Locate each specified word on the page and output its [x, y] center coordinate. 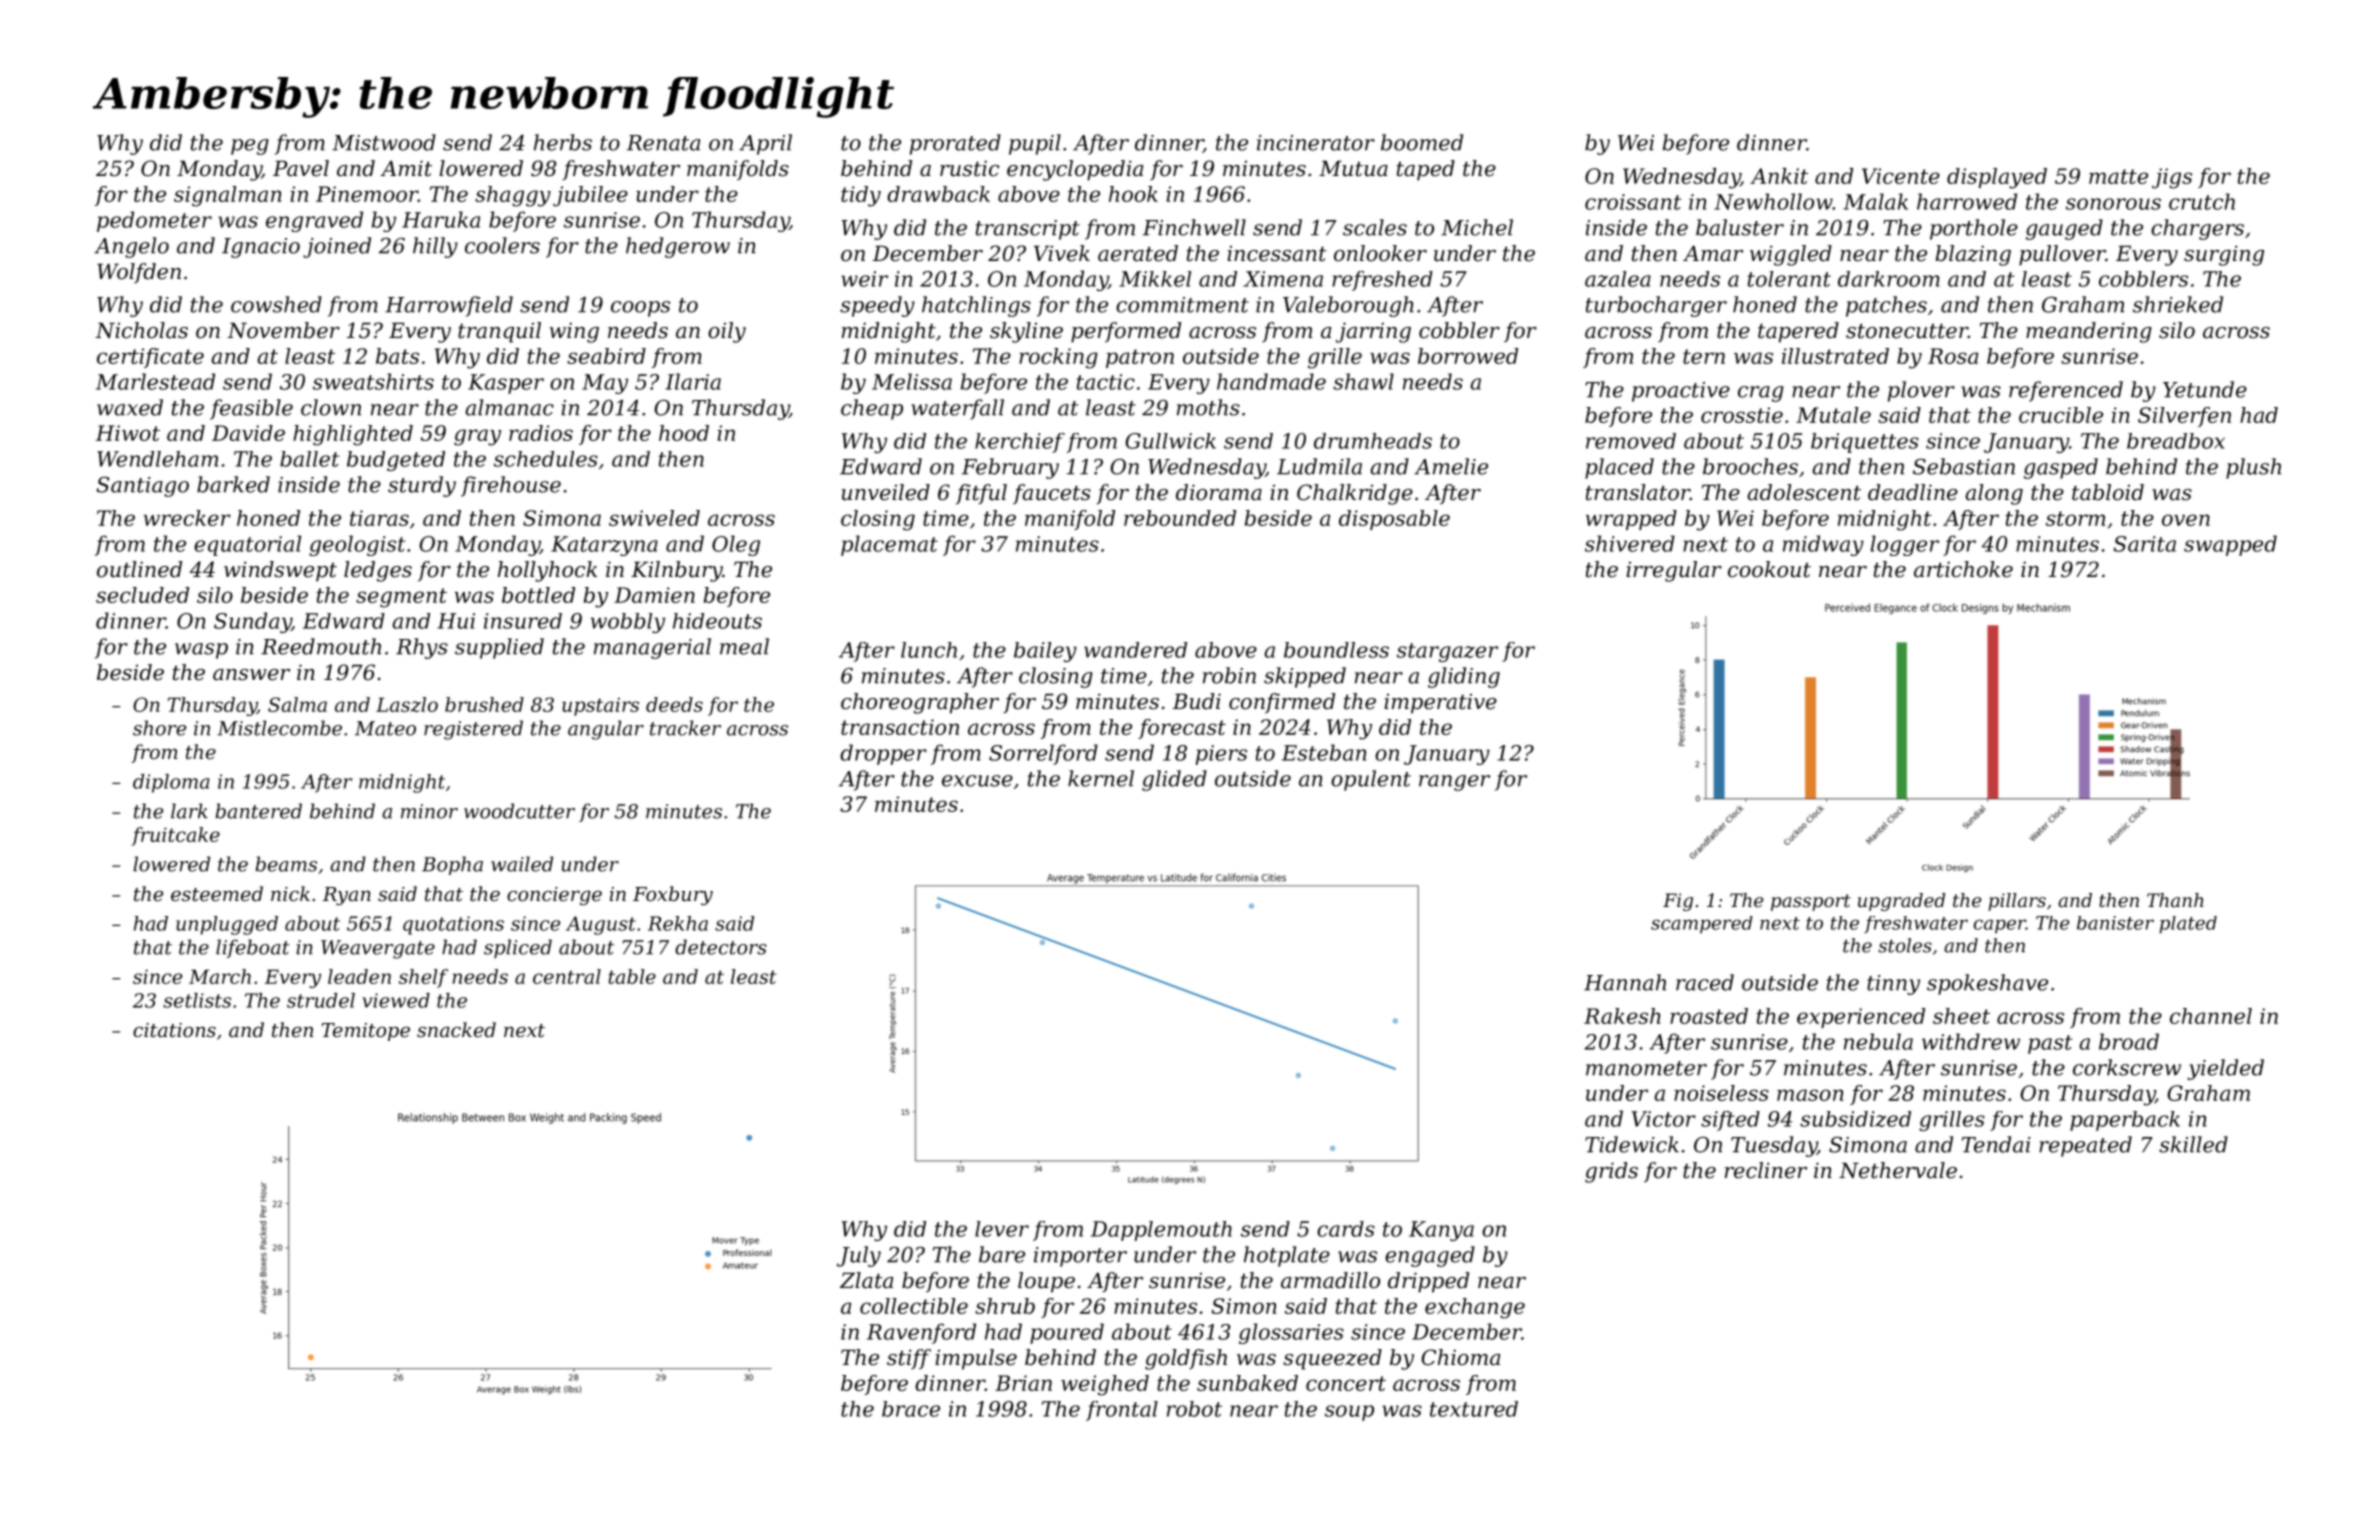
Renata [663, 143]
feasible [251, 409]
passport [1811, 902]
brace [911, 1409]
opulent [1371, 780]
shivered [1630, 543]
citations [174, 1030]
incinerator [1316, 143]
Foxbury [673, 895]
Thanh [2175, 900]
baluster [1740, 227]
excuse [977, 781]
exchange [1475, 1308]
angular [606, 730]
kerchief [1020, 443]
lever [1002, 1229]
